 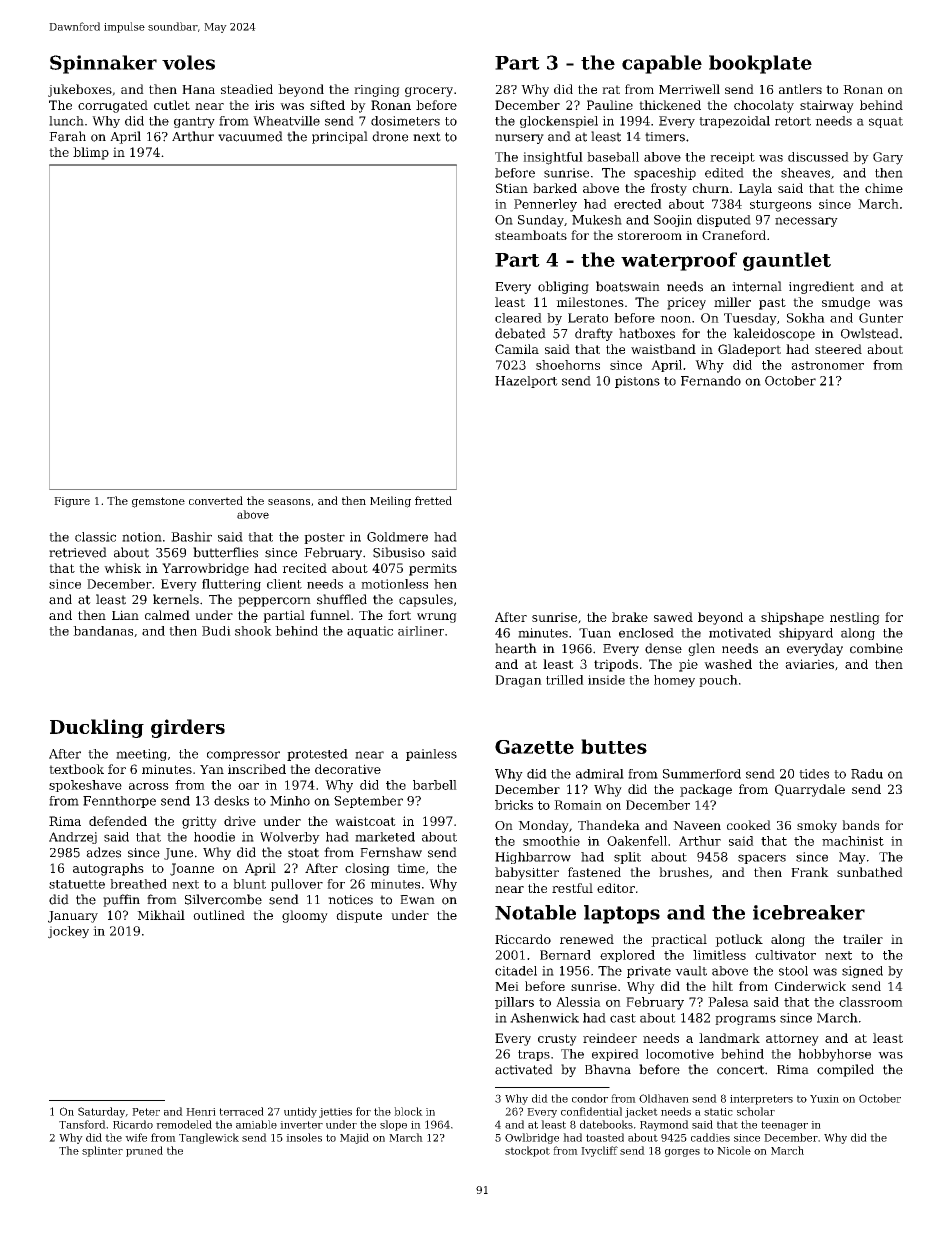 I want to click on fretted, so click(x=433, y=500).
